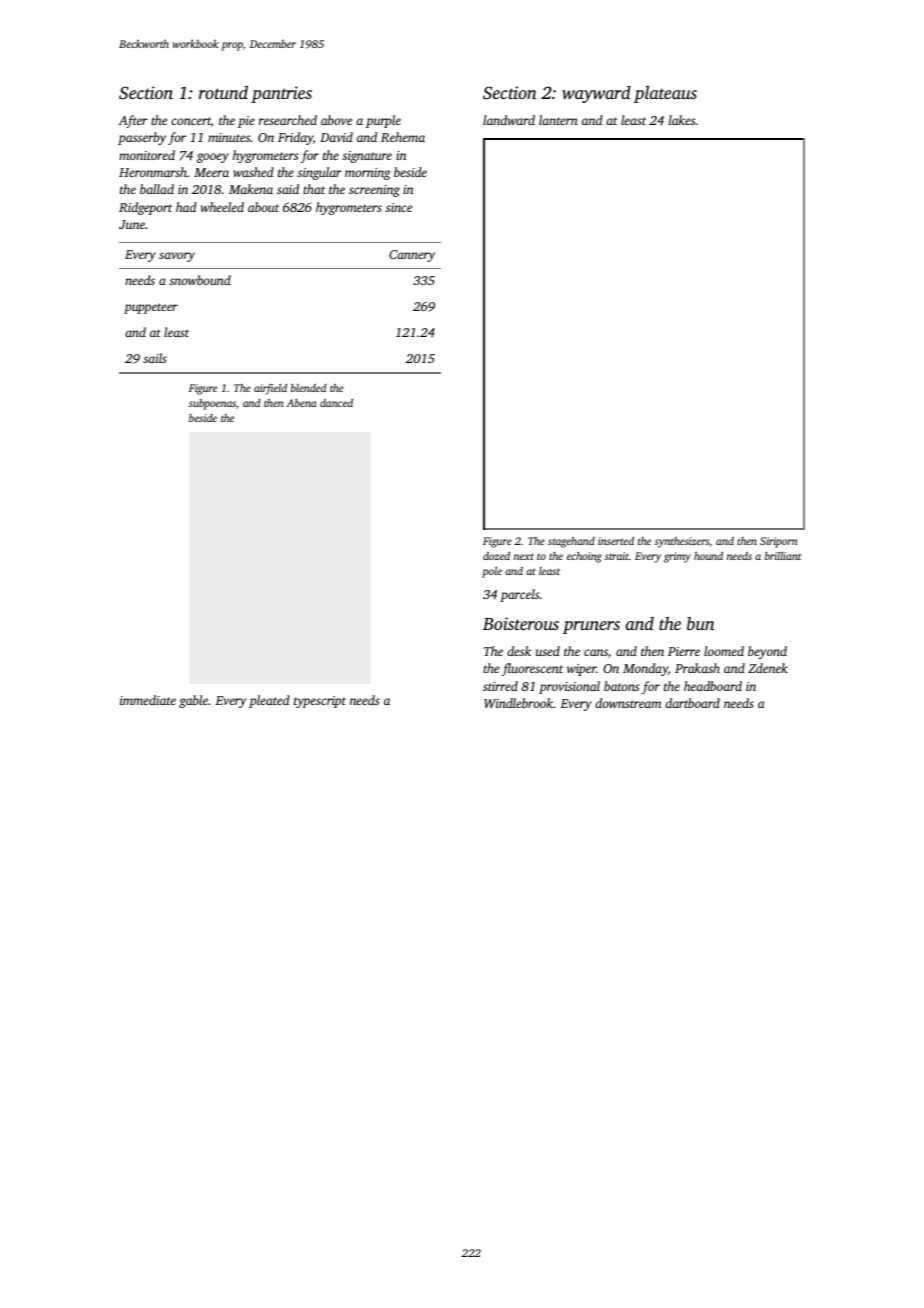 This screenshot has width=924, height=1308. I want to click on rotund, so click(223, 92).
